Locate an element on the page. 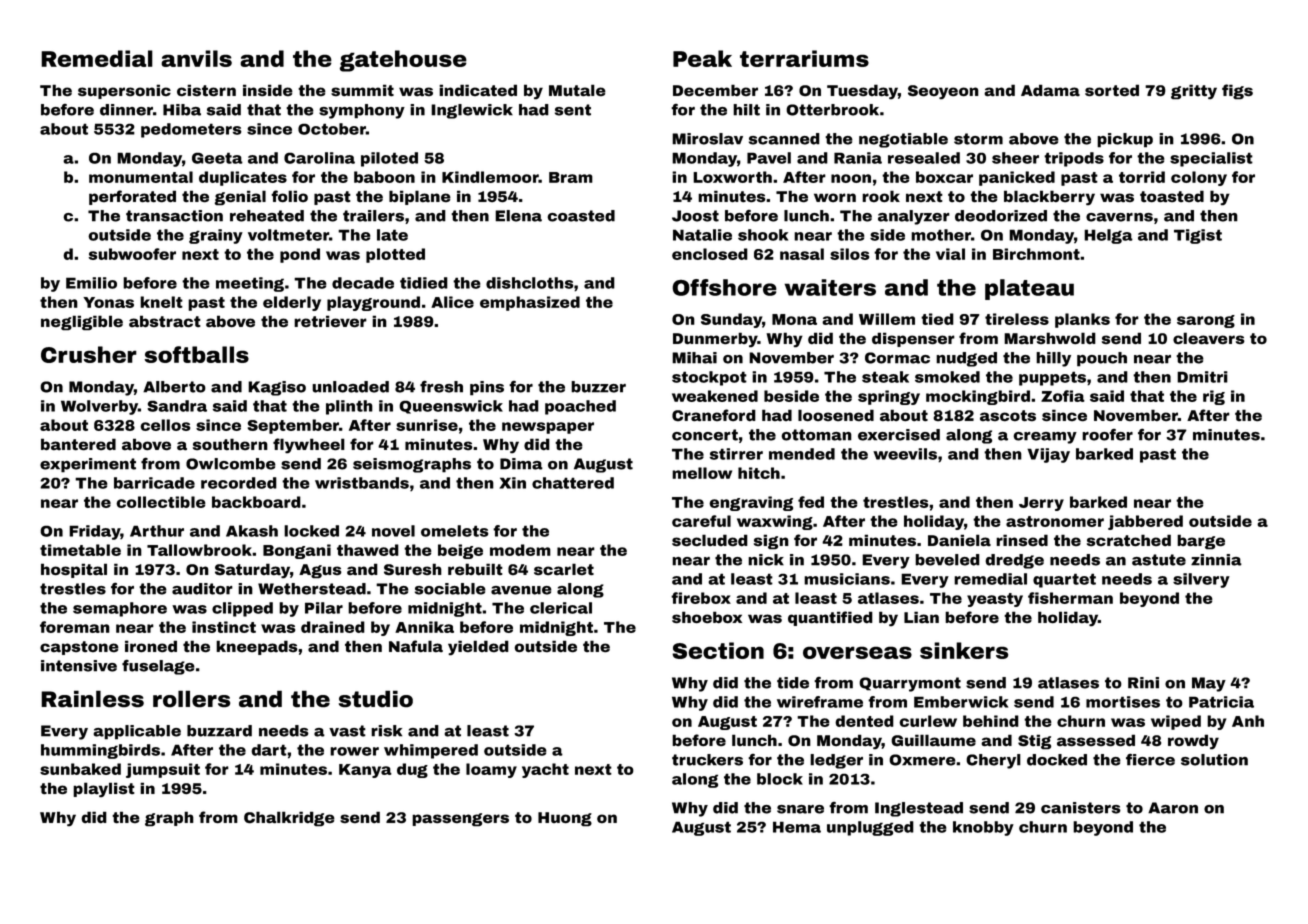 The height and width of the page is (924, 1308). Friday is located at coordinates (95, 532).
